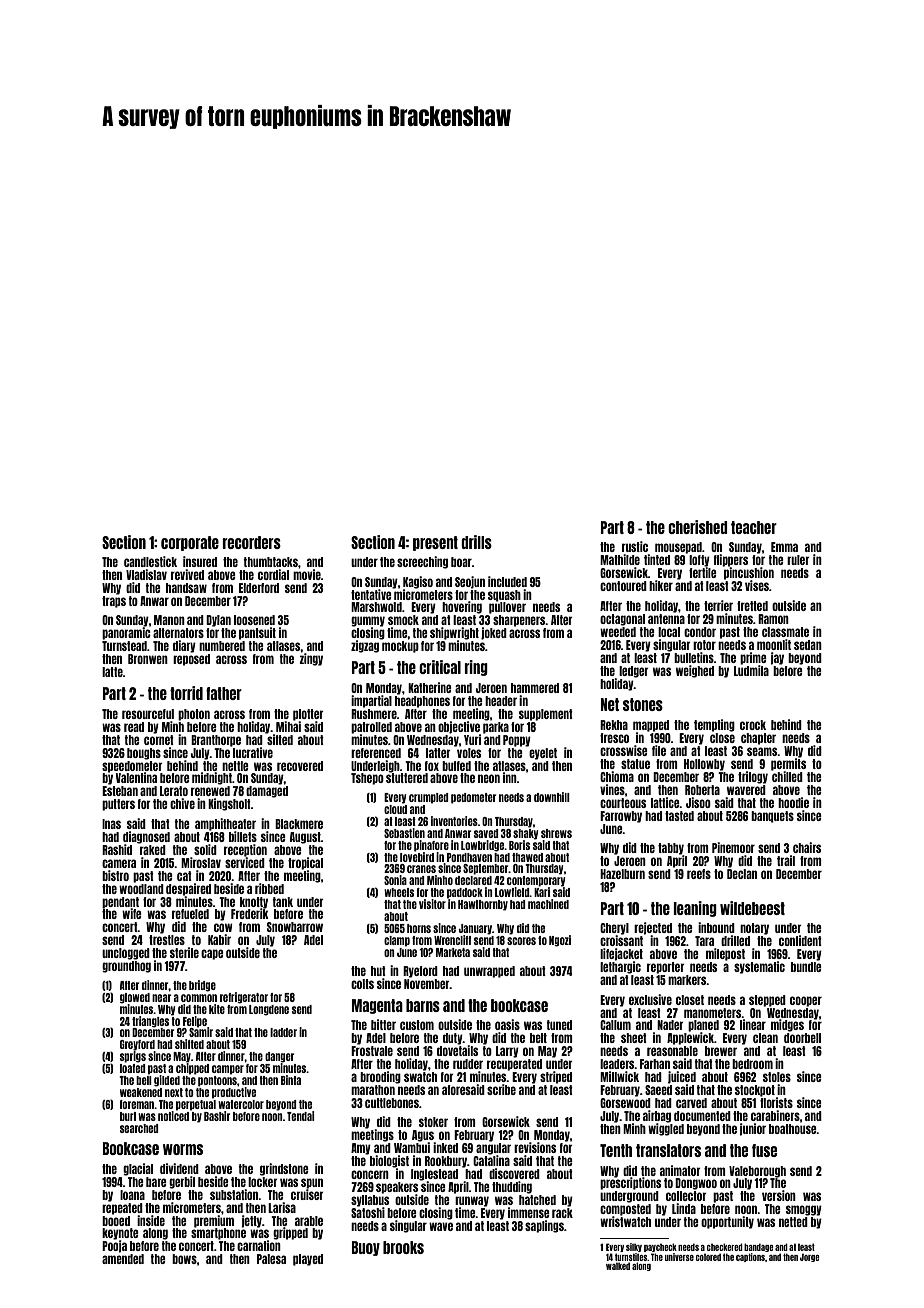 The width and height of the screenshot is (924, 1308). What do you see at coordinates (190, 543) in the screenshot?
I see `corporate` at bounding box center [190, 543].
